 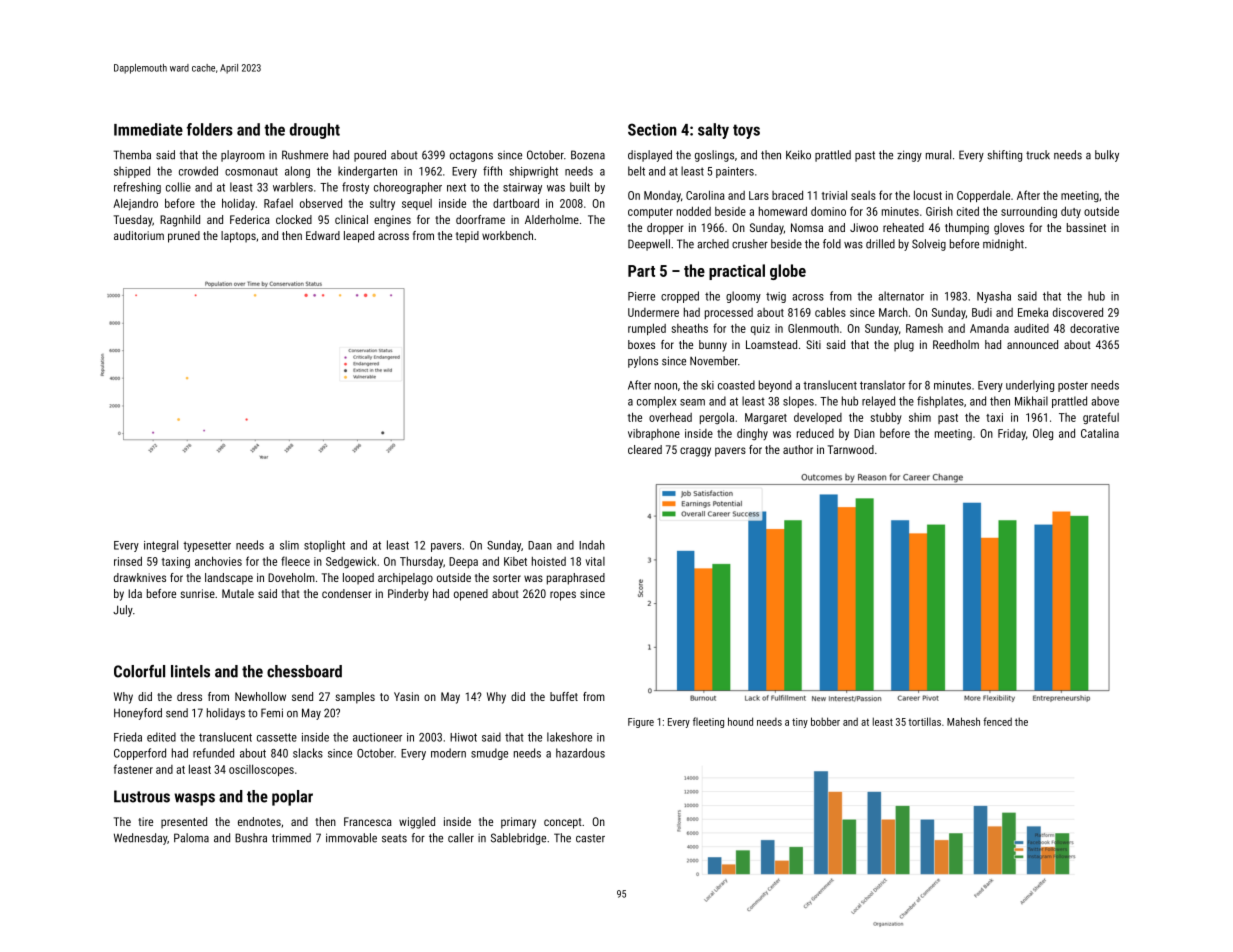 What do you see at coordinates (1107, 156) in the screenshot?
I see `bulky` at bounding box center [1107, 156].
